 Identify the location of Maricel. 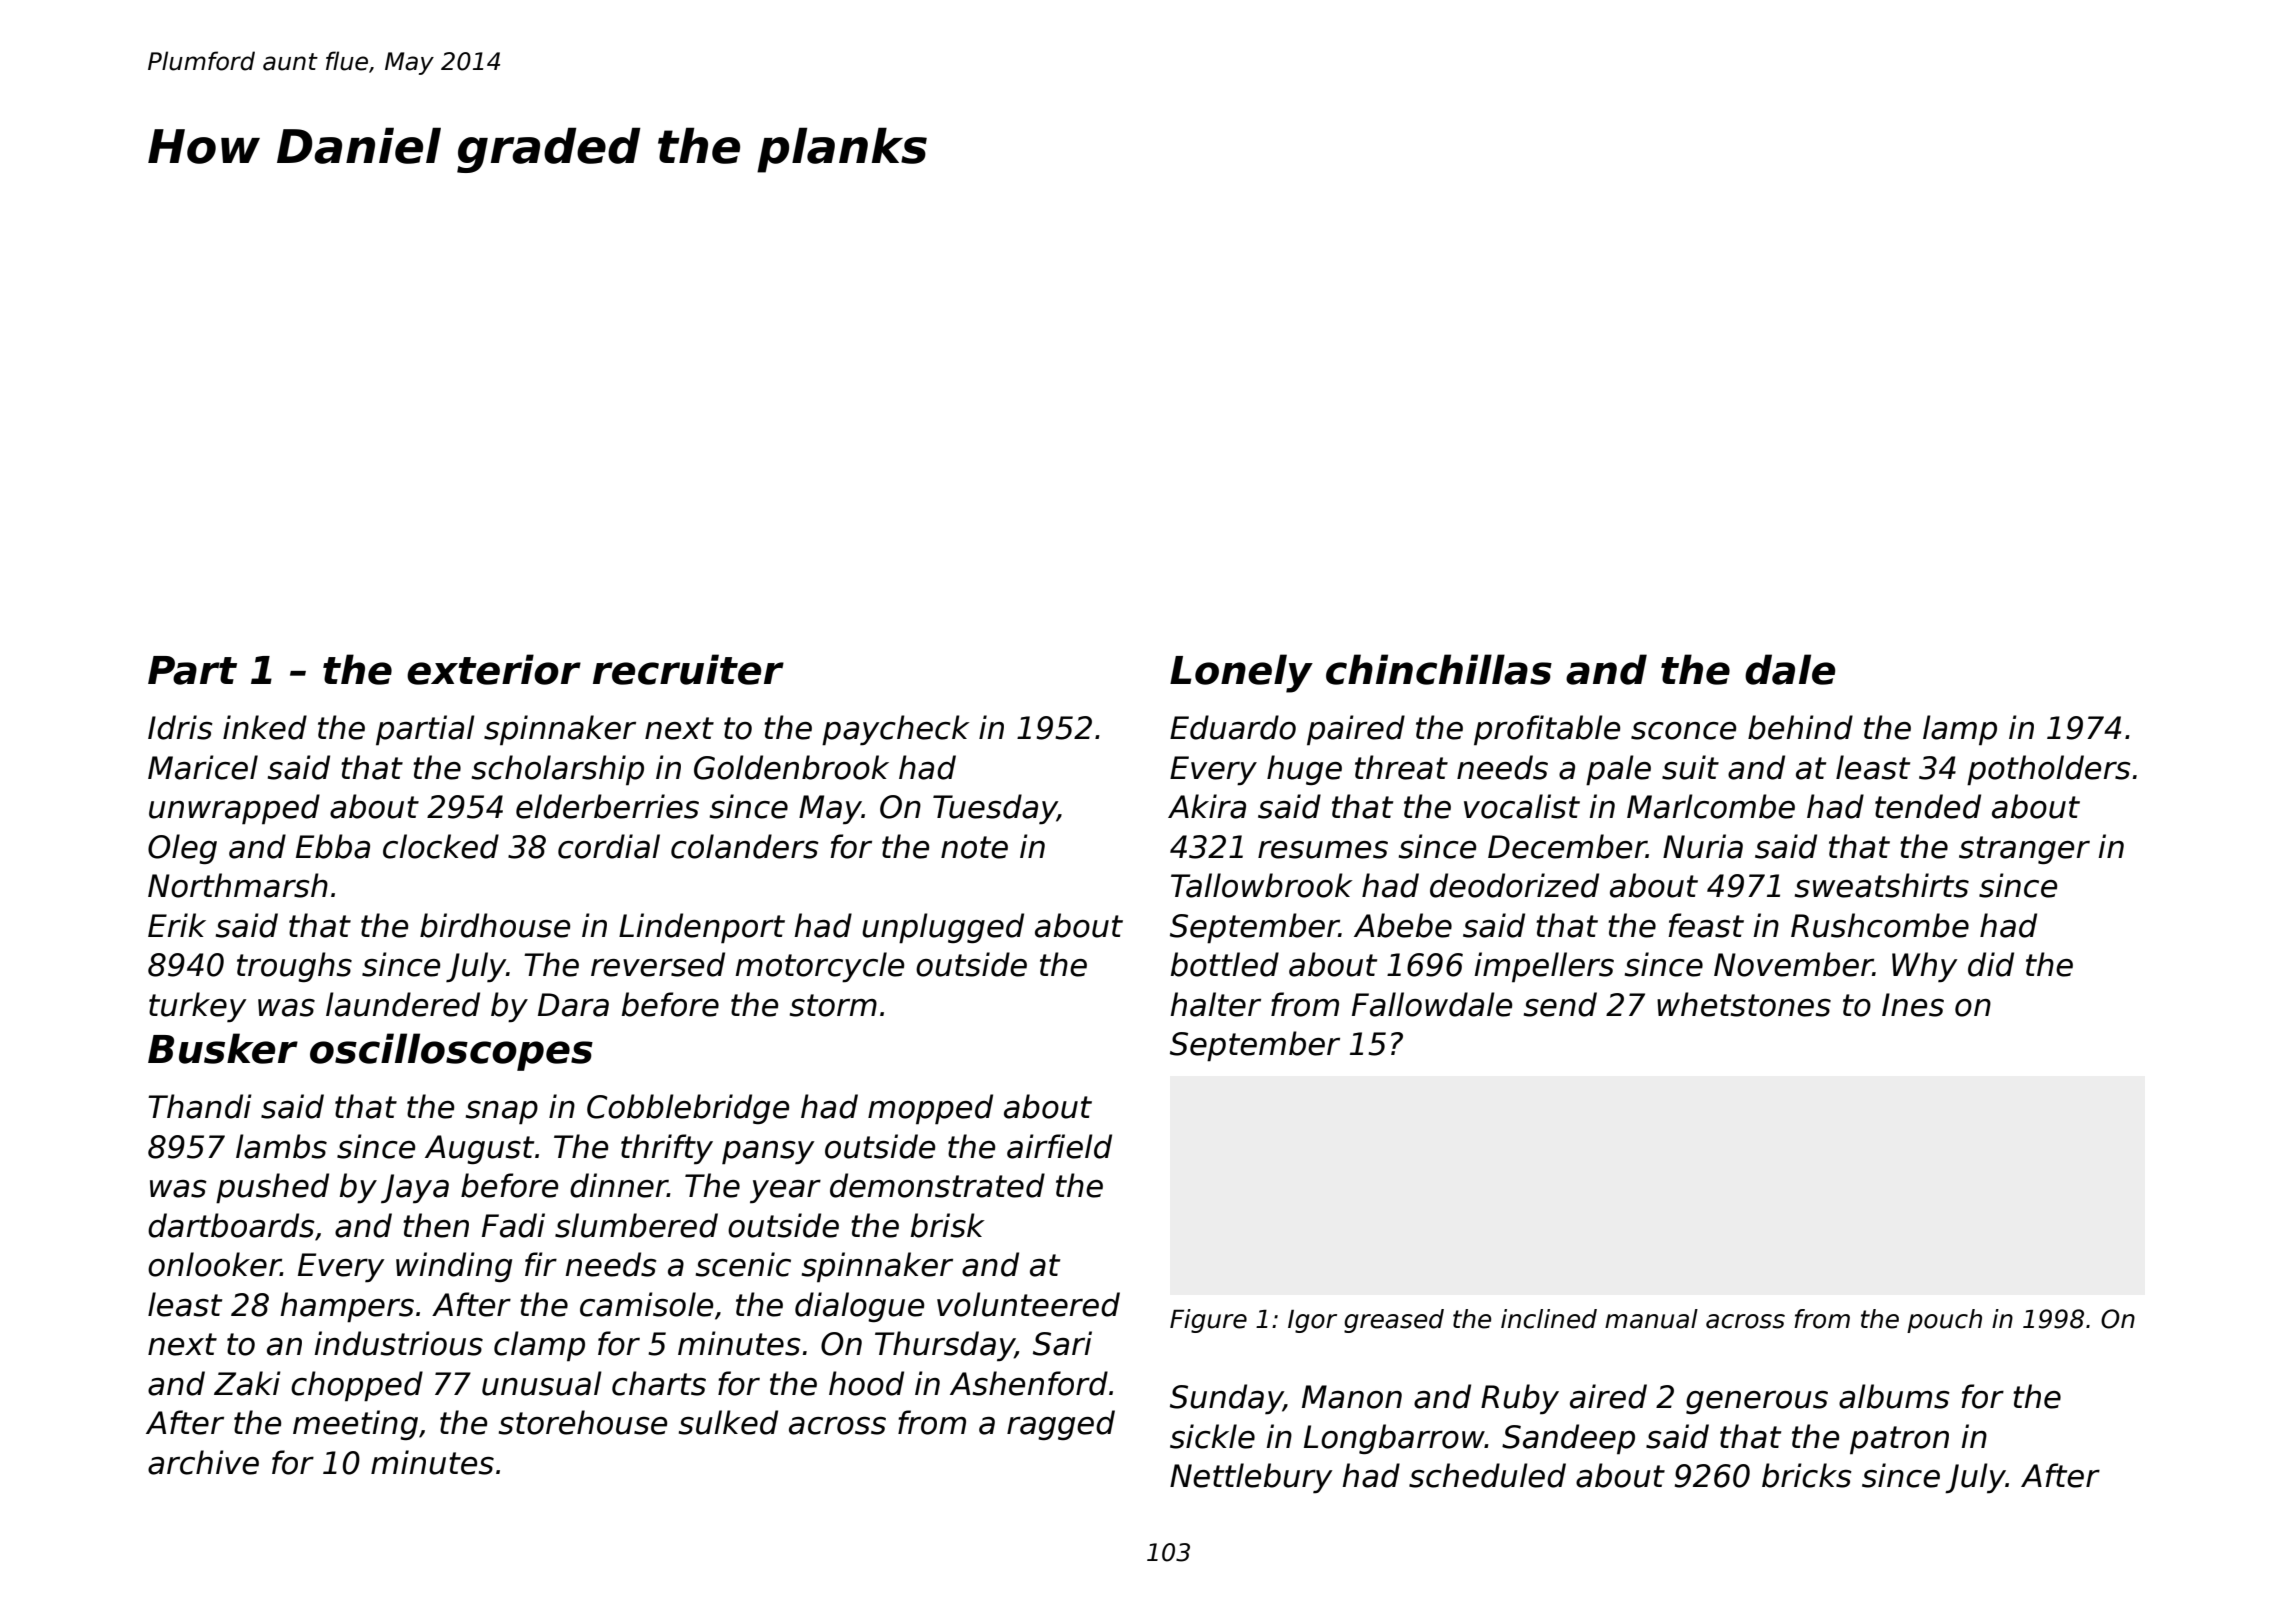
(203, 767).
